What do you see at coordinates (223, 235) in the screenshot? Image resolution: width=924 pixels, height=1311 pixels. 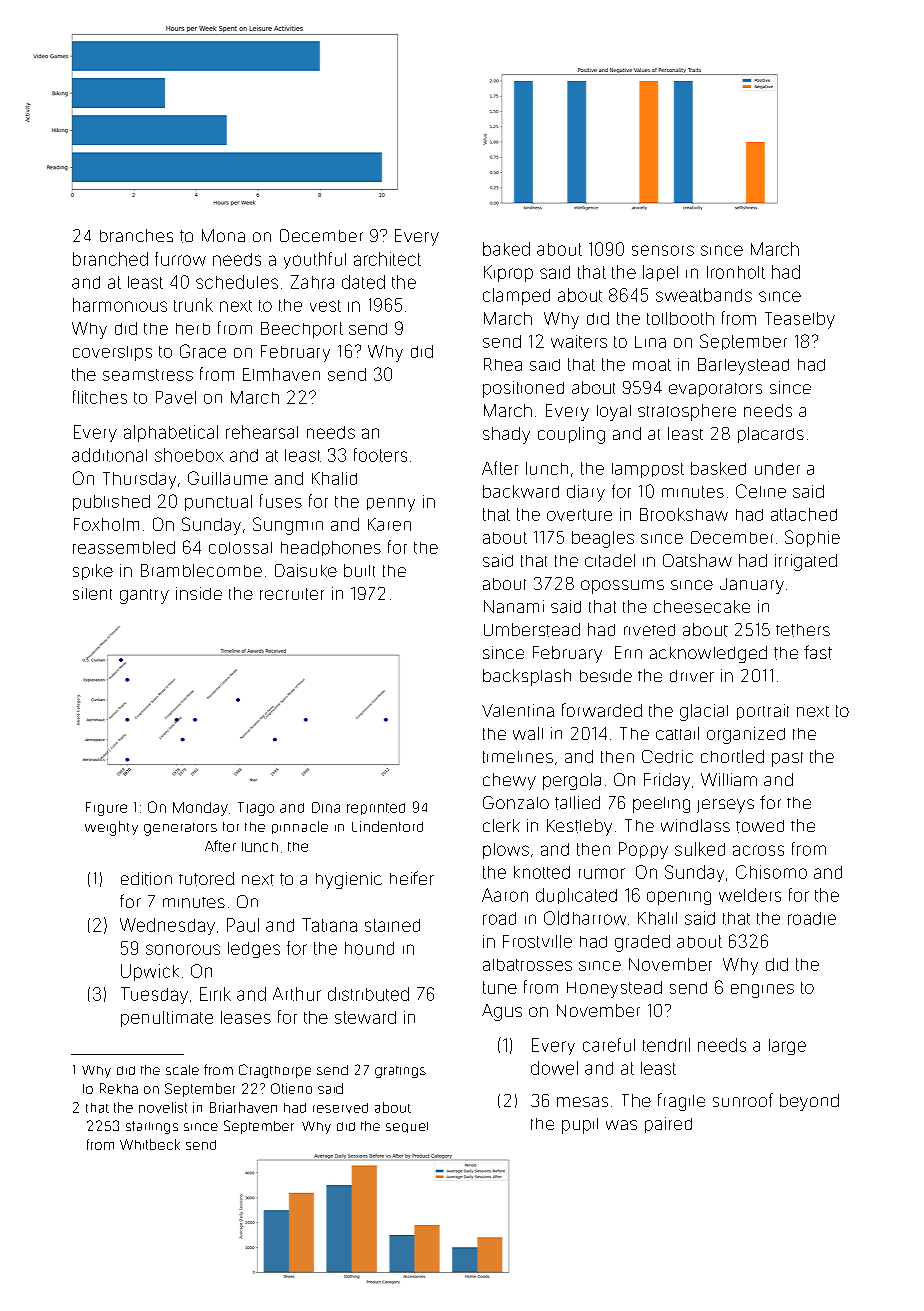 I see `Mona` at bounding box center [223, 235].
